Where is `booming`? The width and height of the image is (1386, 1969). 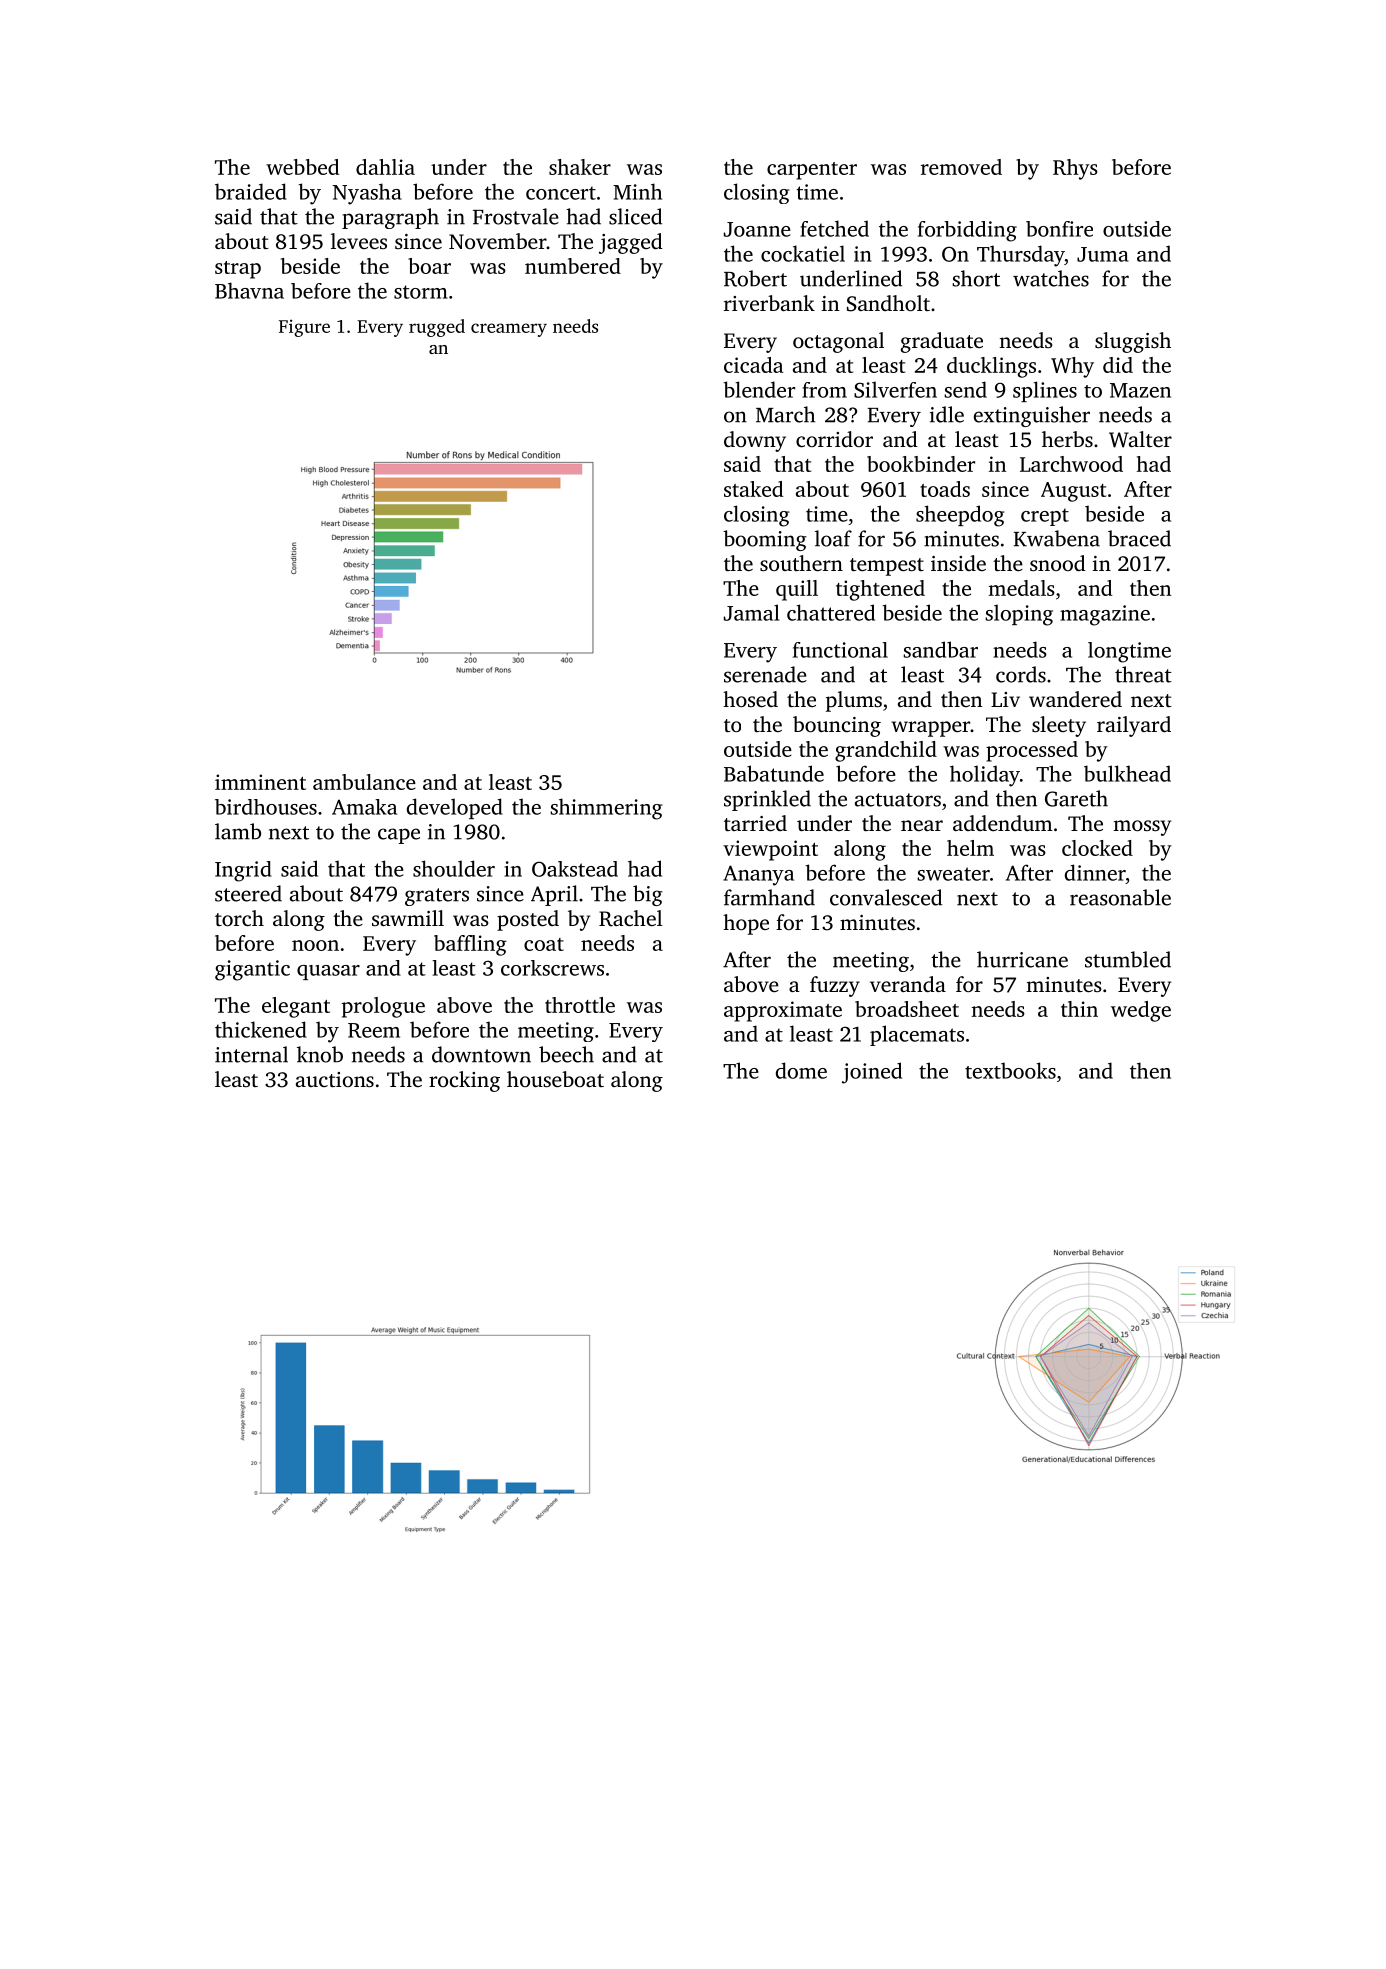 booming is located at coordinates (765, 540).
